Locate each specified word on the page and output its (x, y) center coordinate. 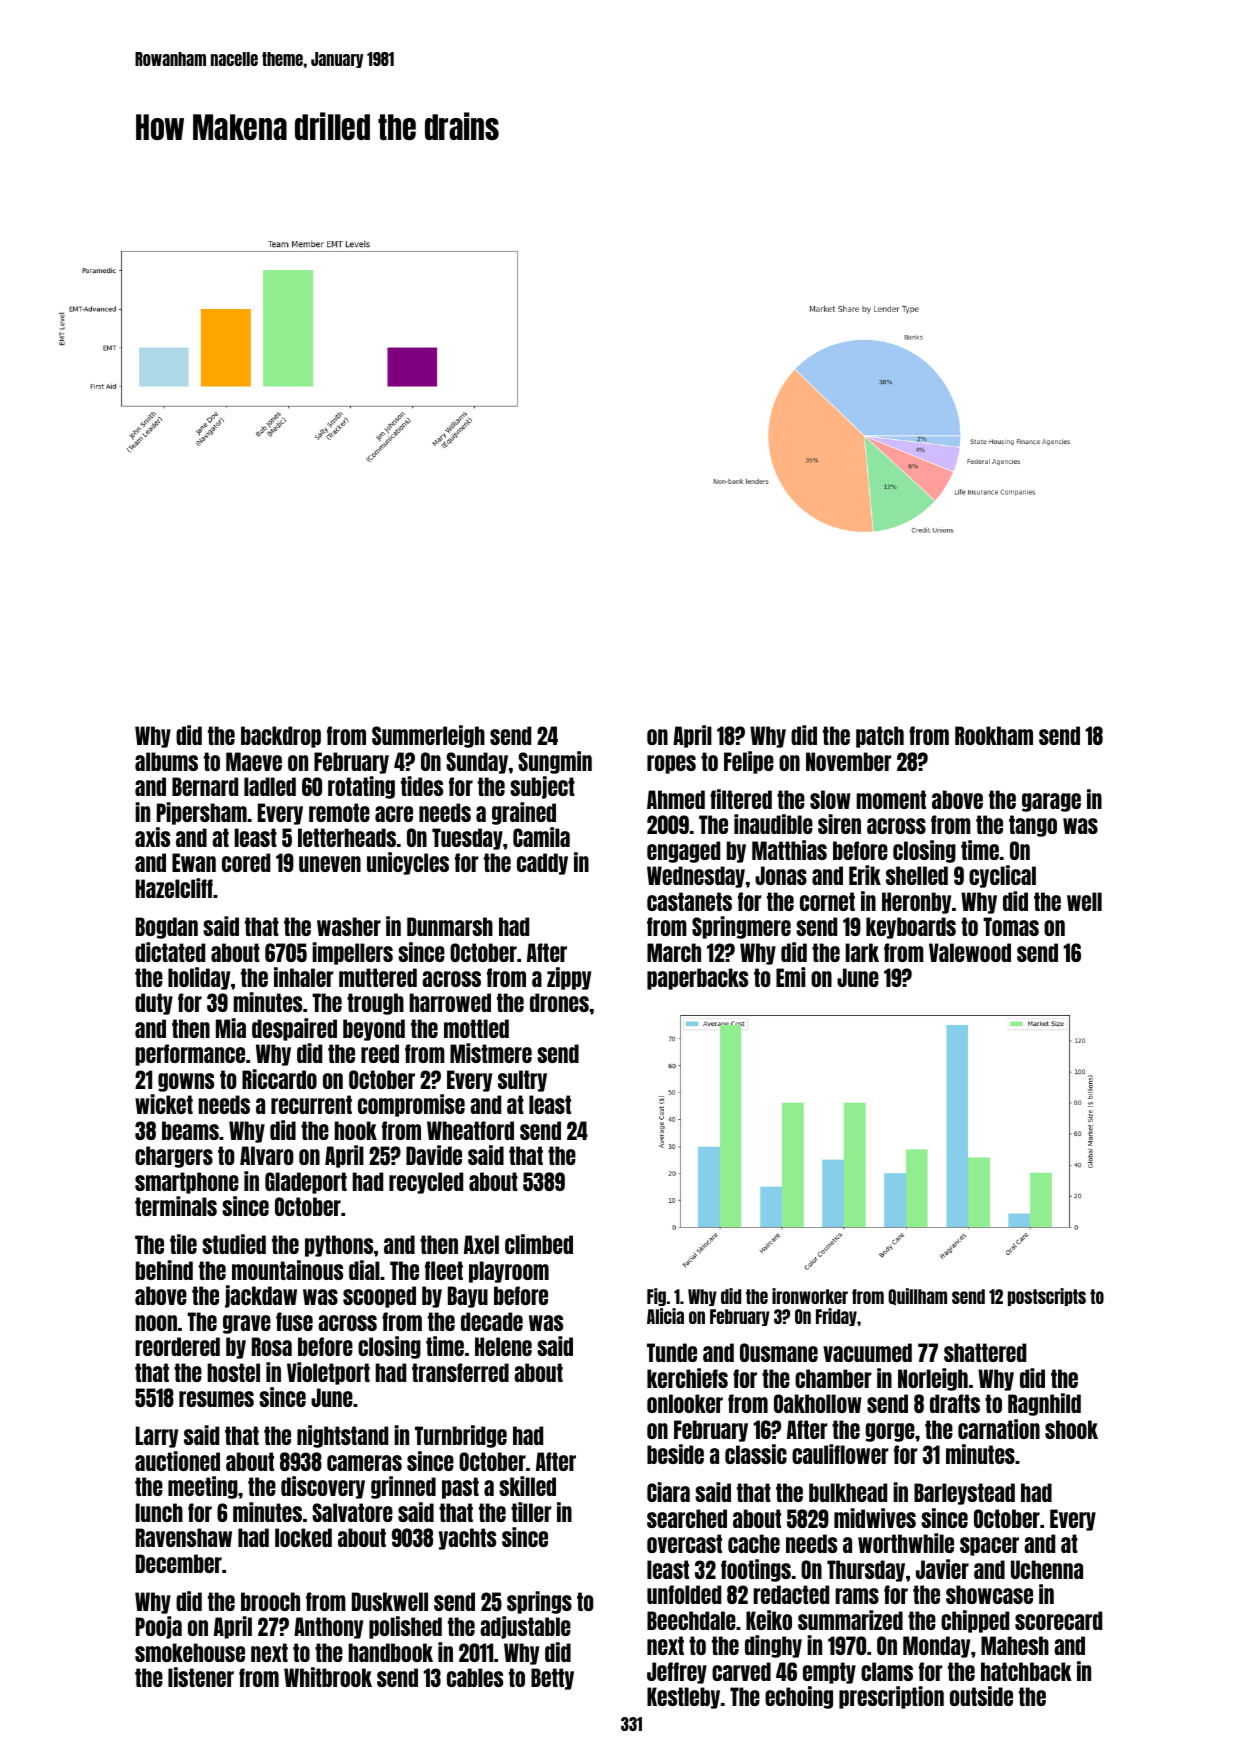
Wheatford (470, 1130)
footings (756, 1570)
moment (891, 799)
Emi (790, 977)
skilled (527, 1486)
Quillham (917, 1297)
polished (405, 1627)
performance (190, 1055)
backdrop (281, 737)
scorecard (1058, 1620)
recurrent (311, 1104)
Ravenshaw (184, 1537)
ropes (671, 764)
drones (559, 1002)
